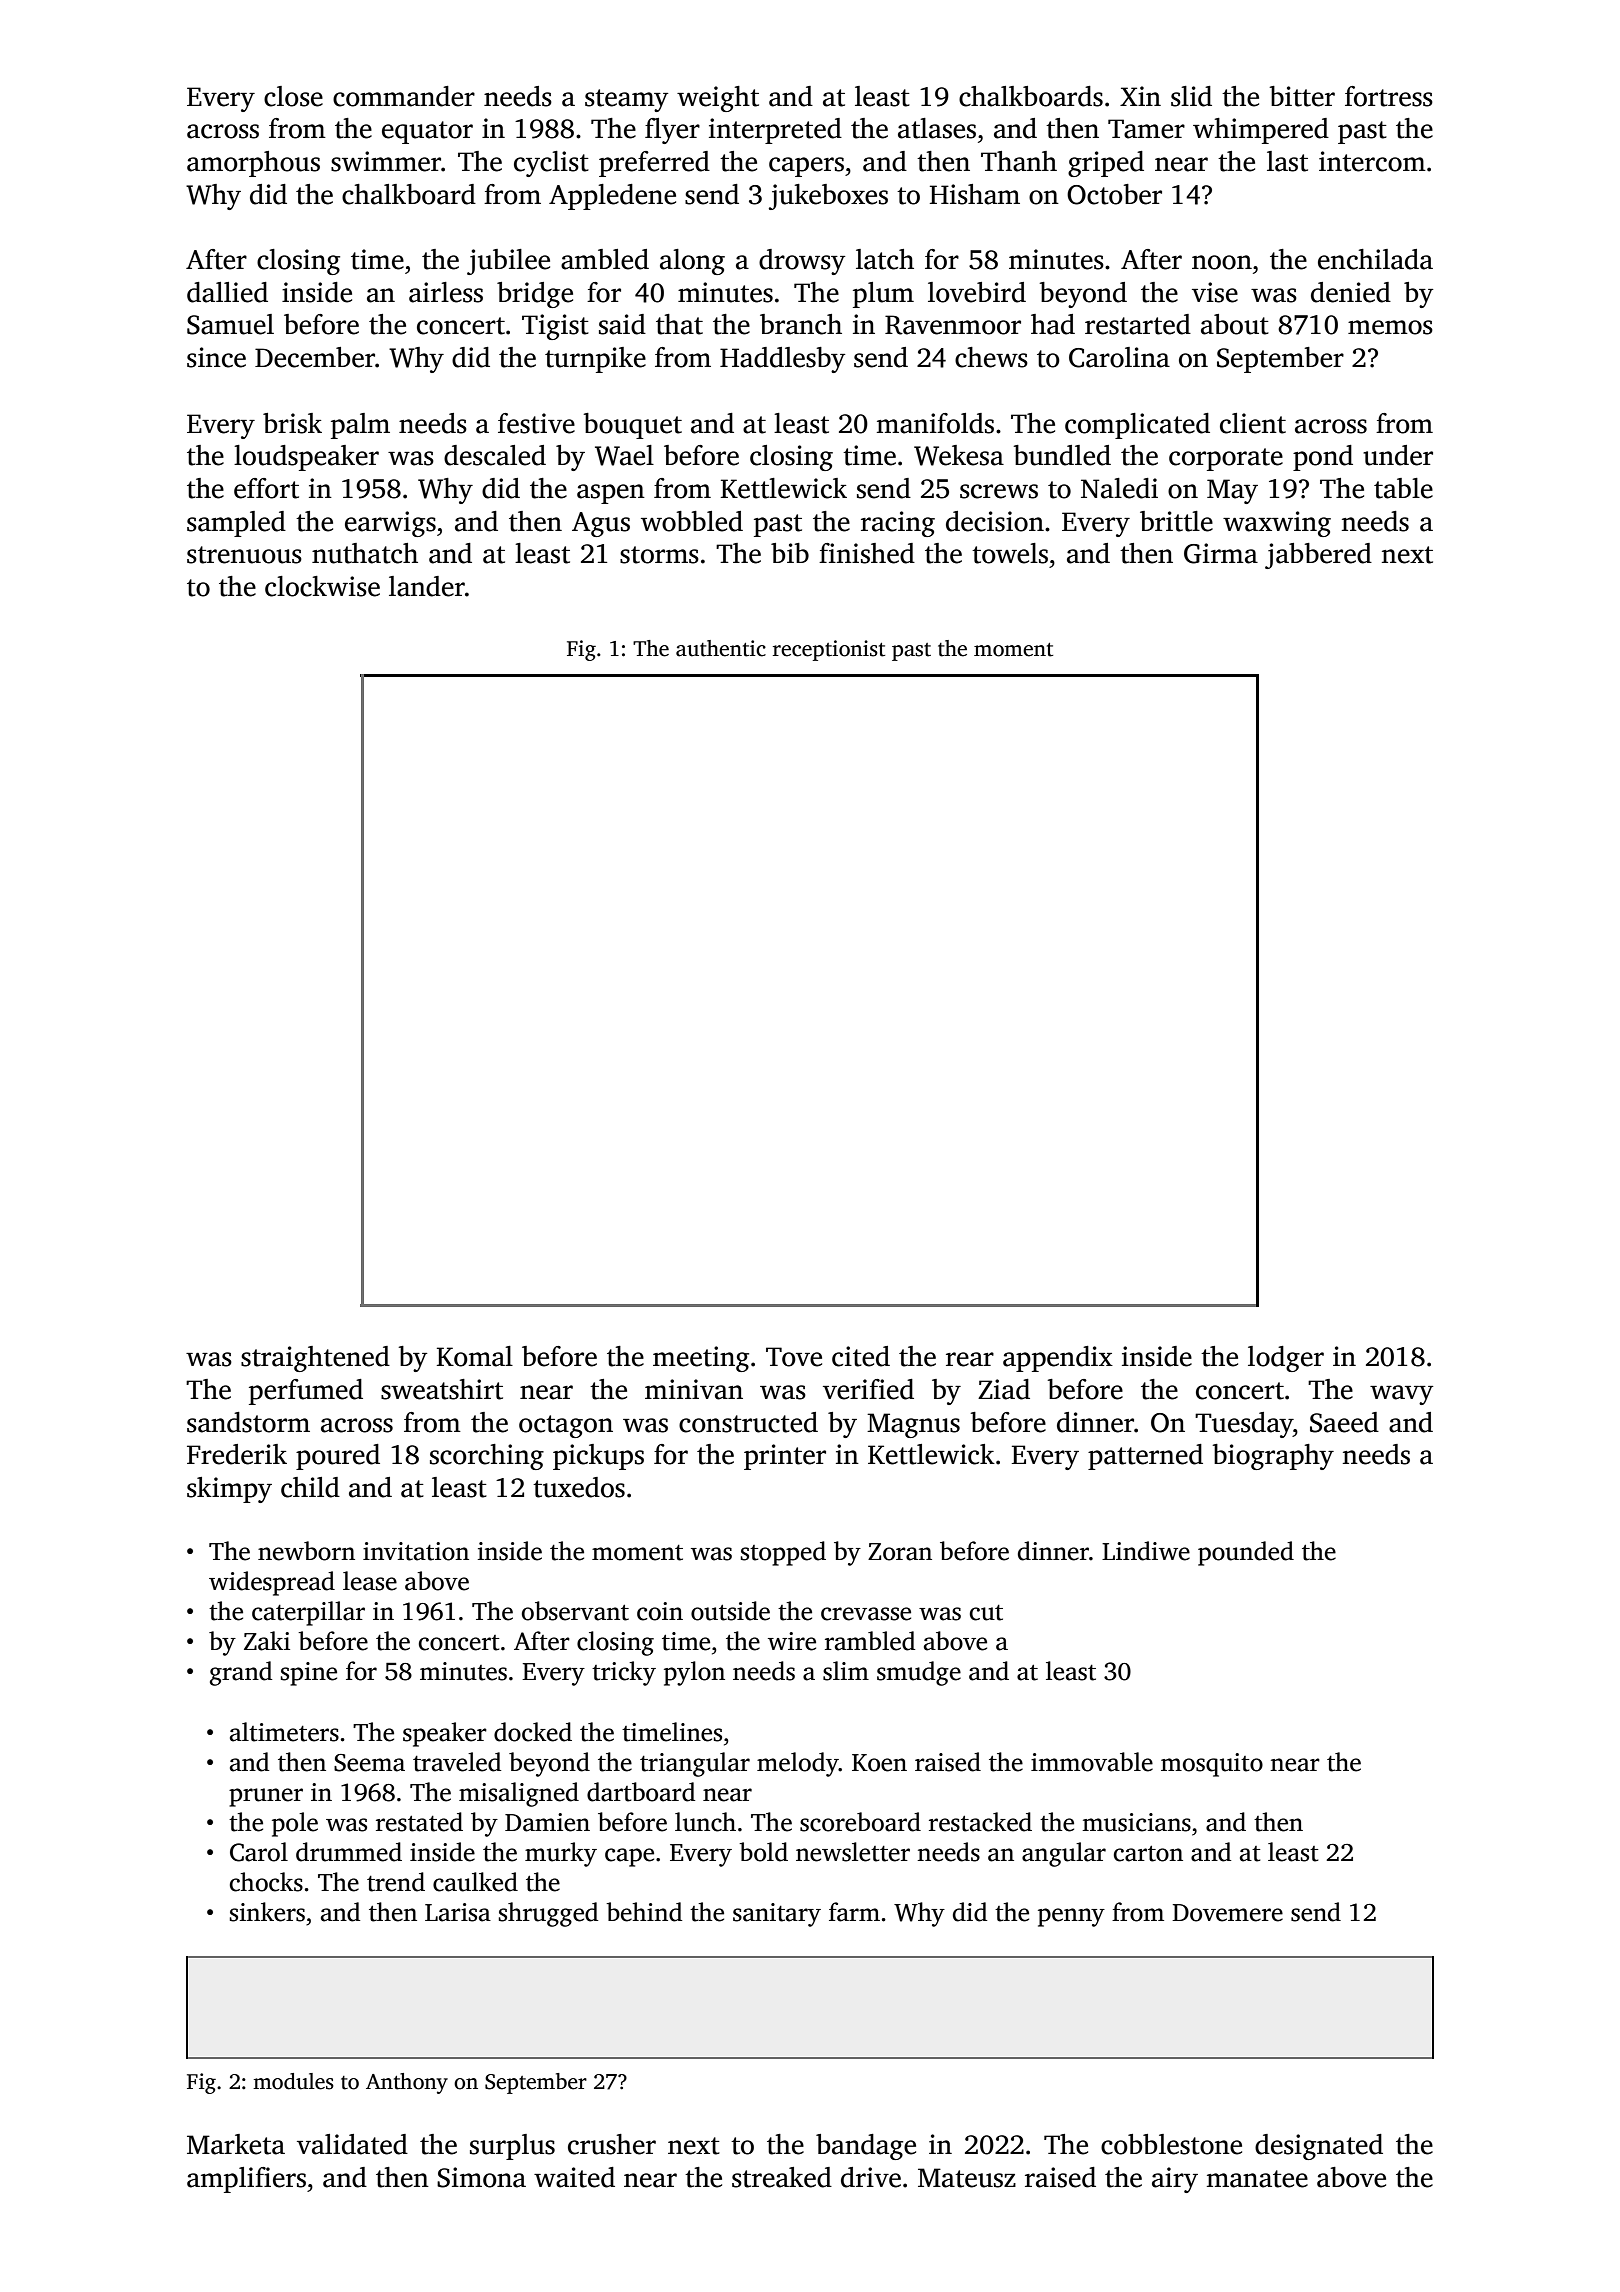 Image resolution: width=1620 pixels, height=2292 pixels. What do you see at coordinates (782, 2177) in the page?
I see `streaked` at bounding box center [782, 2177].
